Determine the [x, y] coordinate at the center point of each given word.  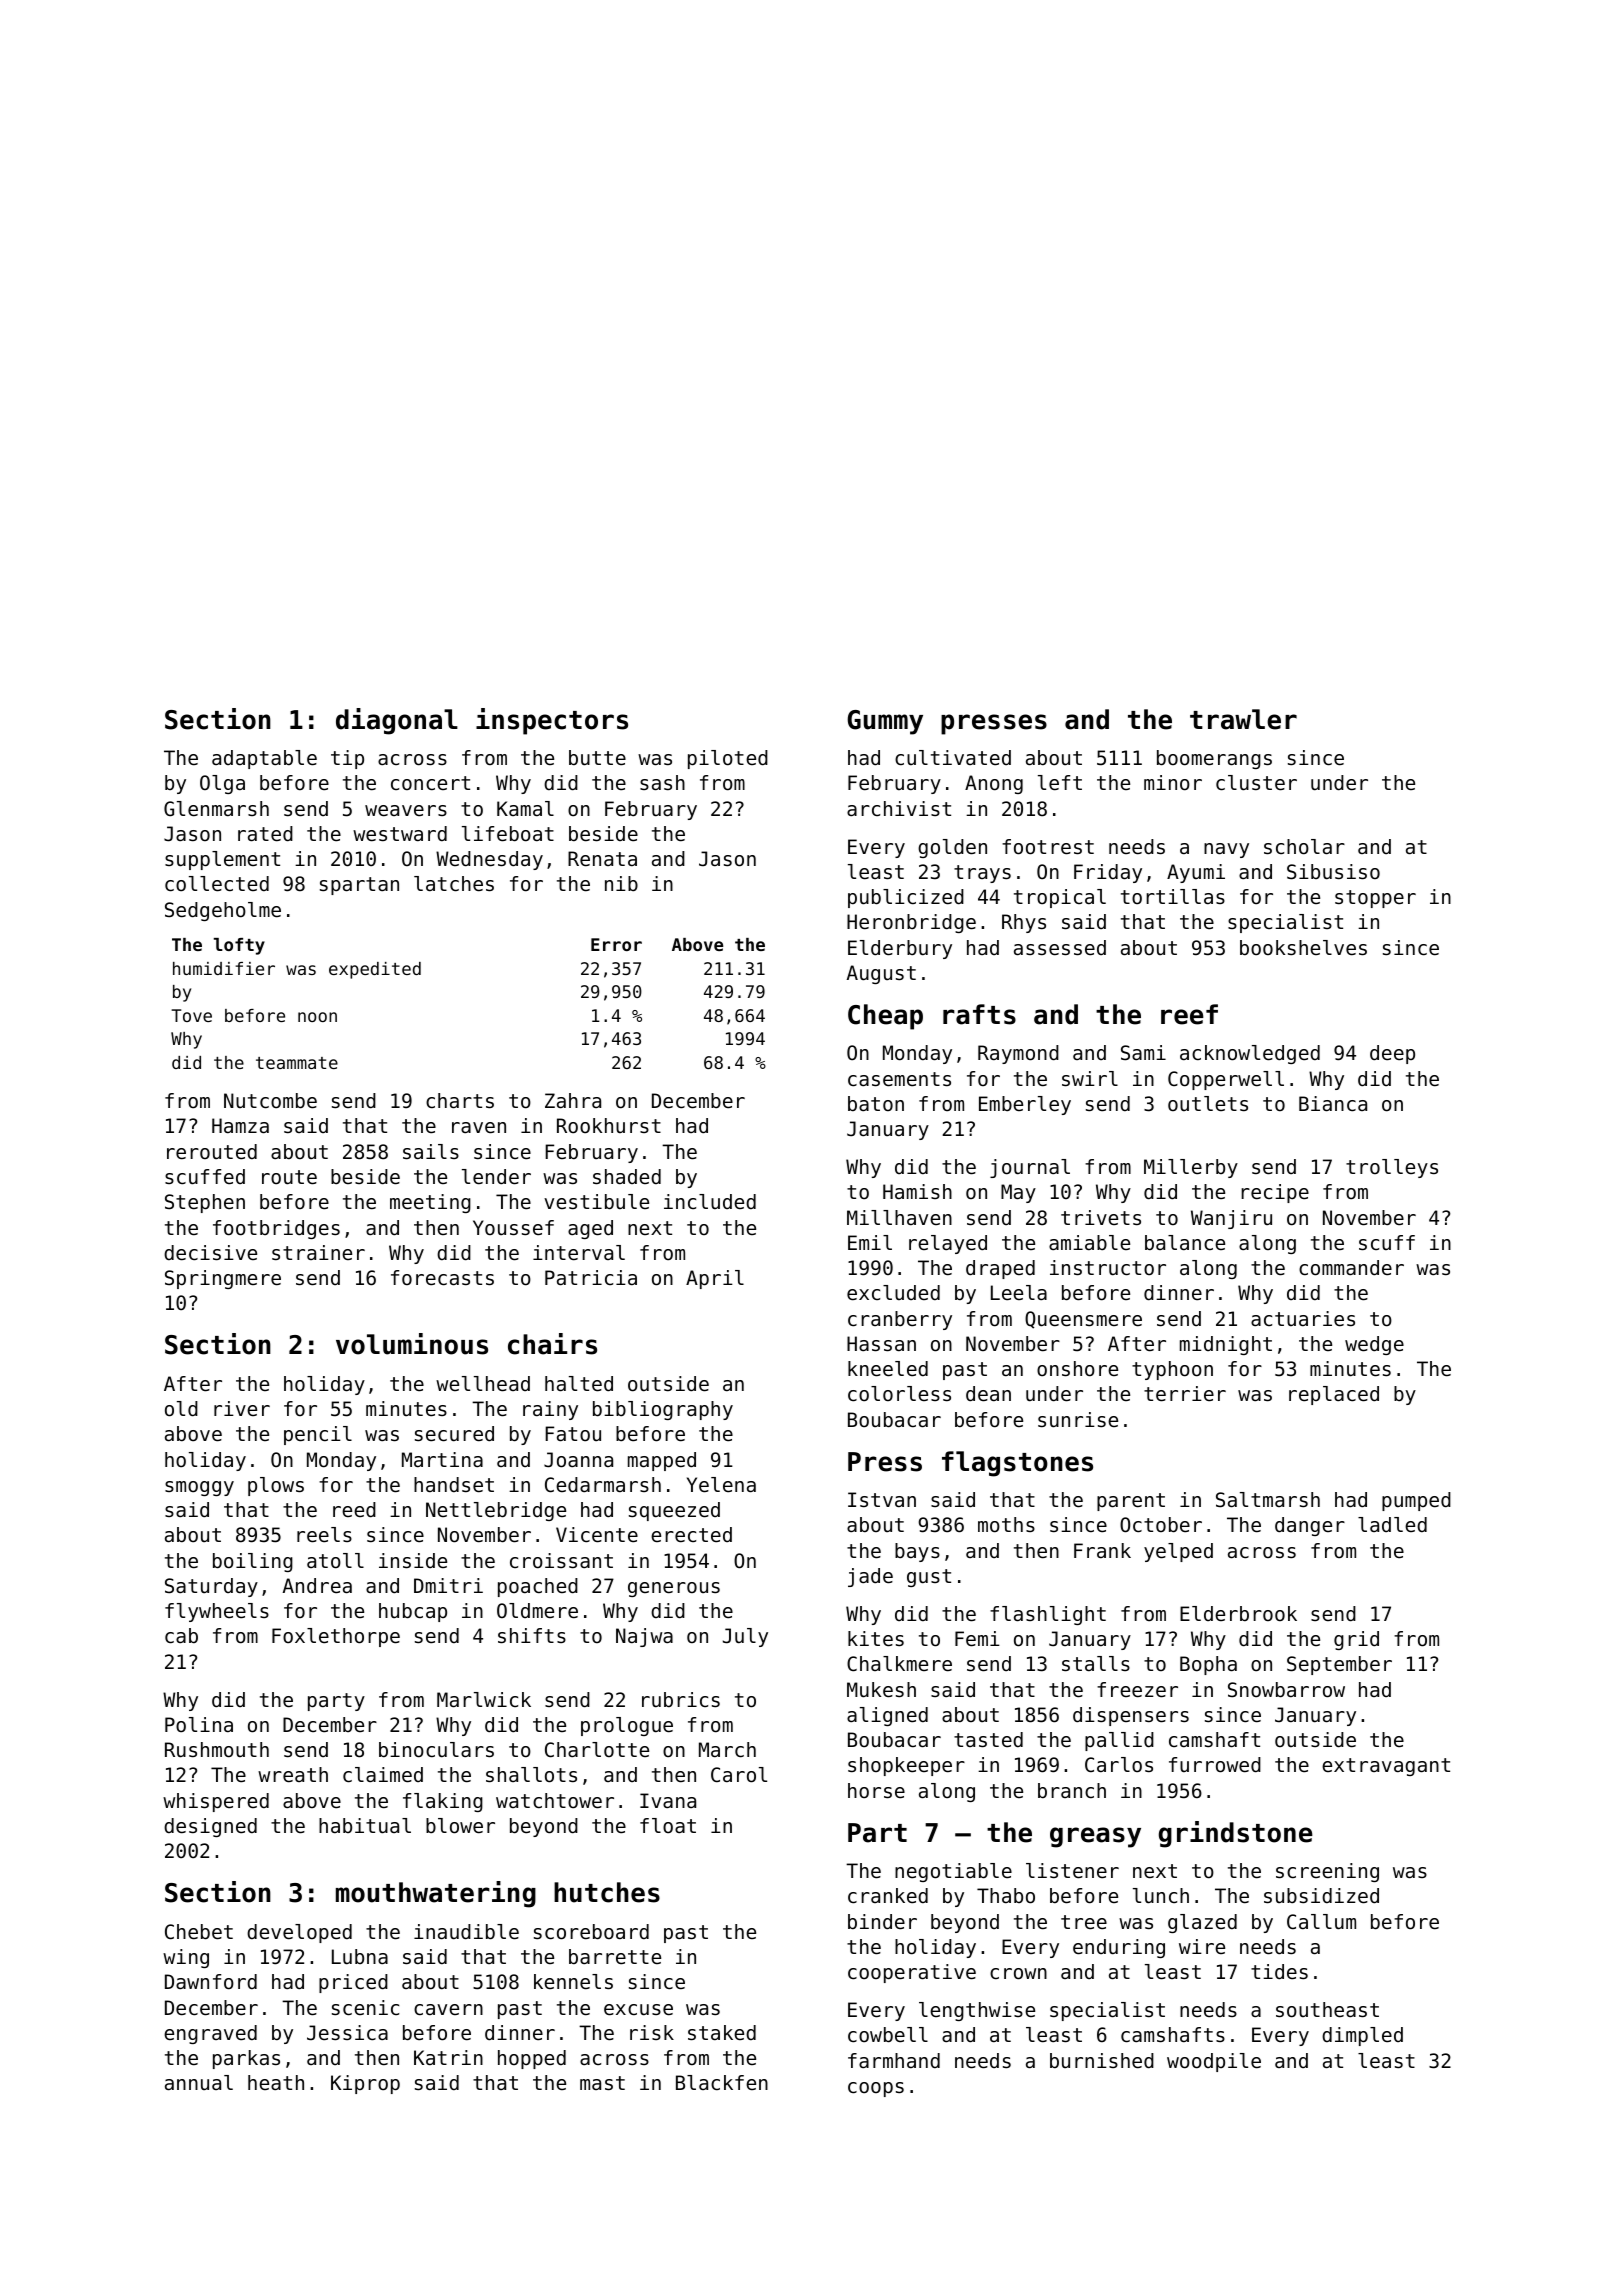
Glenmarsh [216, 809]
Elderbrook [1238, 1613]
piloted [728, 759]
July [745, 1637]
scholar [1304, 847]
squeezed [674, 1511]
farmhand [894, 2060]
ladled [1392, 1524]
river [242, 1408]
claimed [383, 1775]
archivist [899, 808]
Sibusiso [1333, 872]
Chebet [199, 1932]
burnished [1102, 2061]
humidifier [224, 968]
